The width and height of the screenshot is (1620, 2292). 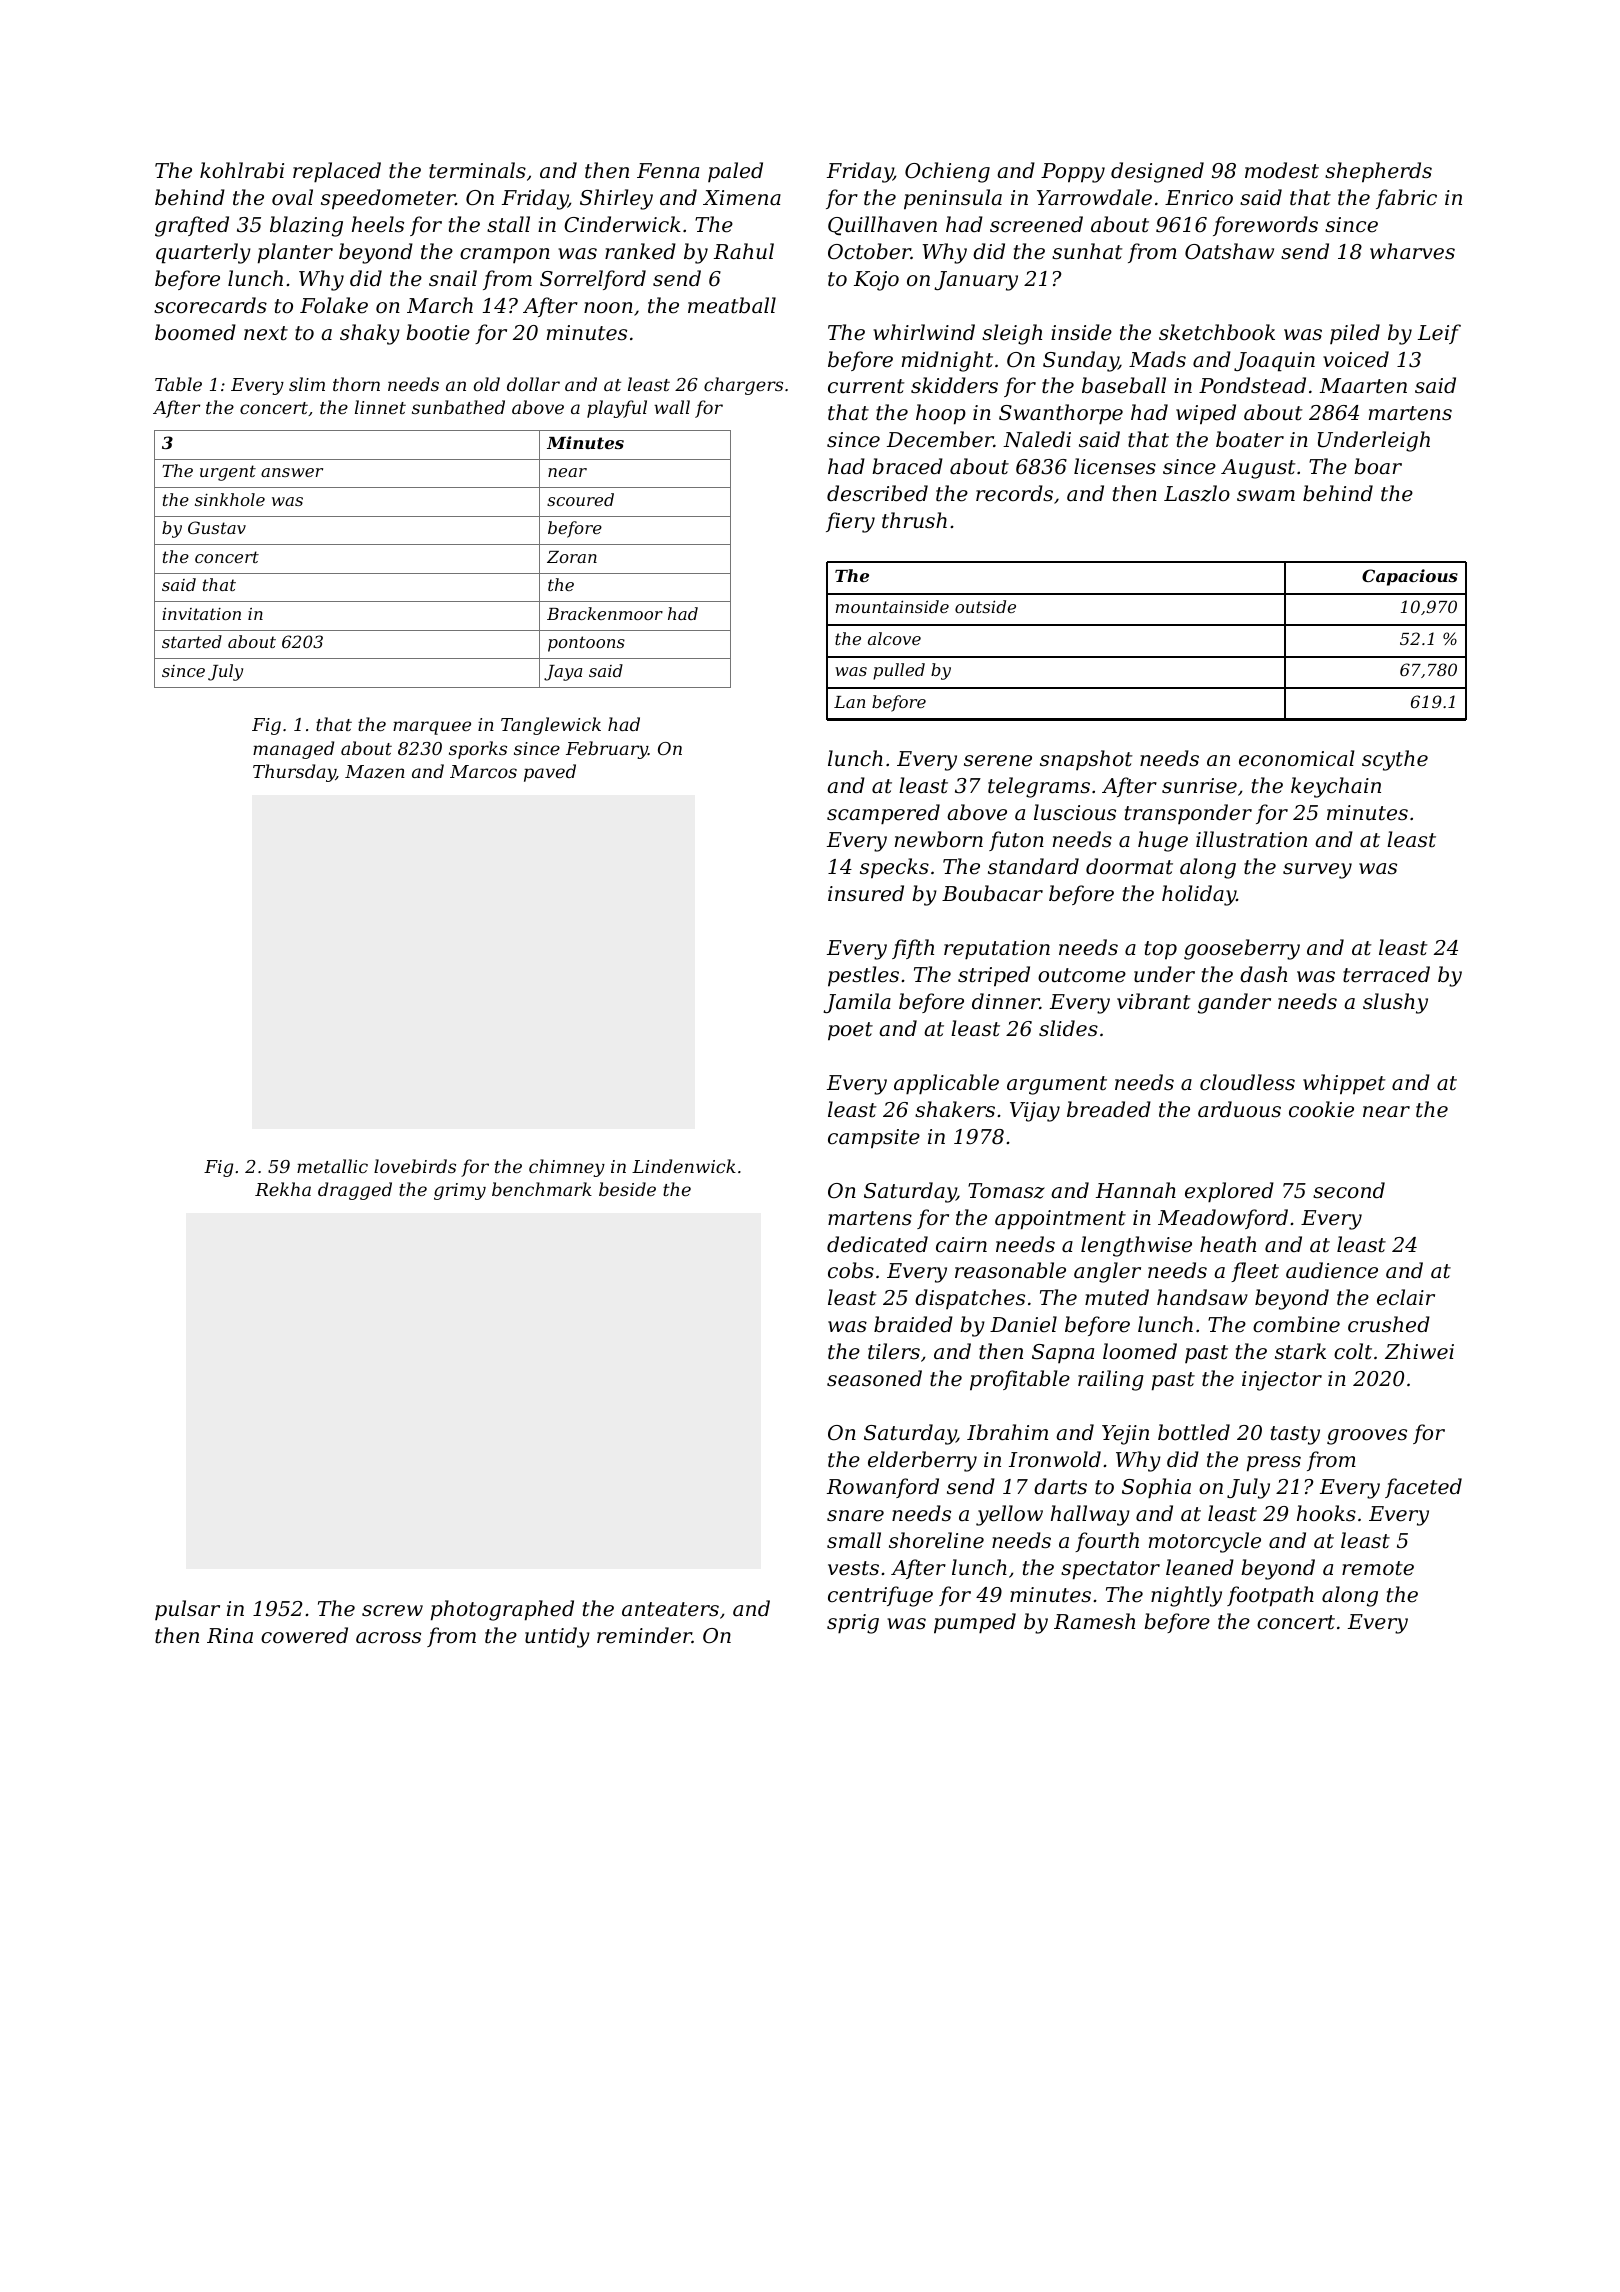 What do you see at coordinates (392, 1611) in the screenshot?
I see `screw` at bounding box center [392, 1611].
